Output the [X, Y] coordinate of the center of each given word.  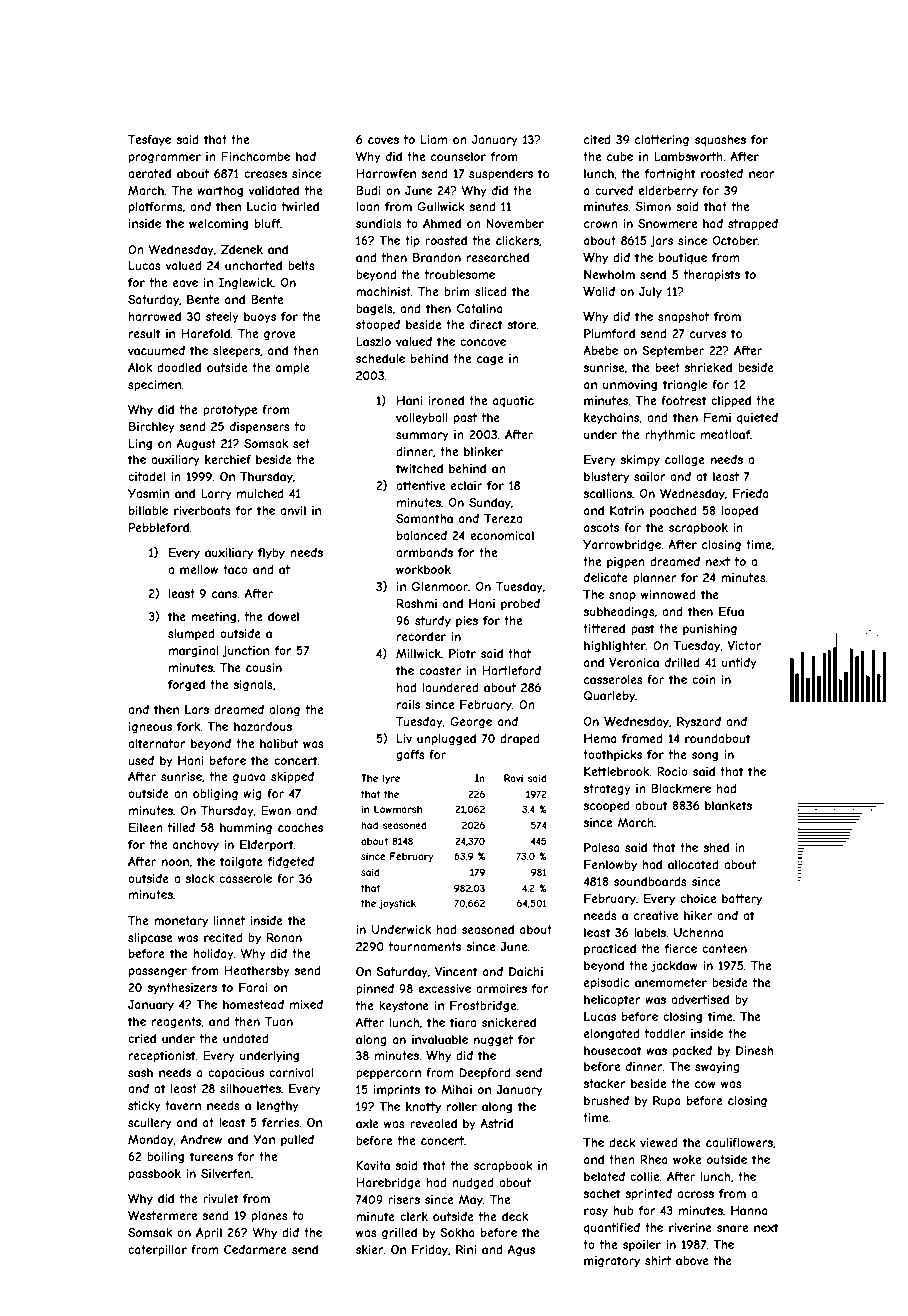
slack [199, 878]
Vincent [456, 971]
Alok [140, 367]
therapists [711, 276]
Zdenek [242, 249]
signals [253, 686]
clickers [517, 240]
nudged [473, 1184]
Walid [599, 291]
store [522, 324]
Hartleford [511, 670]
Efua [731, 611]
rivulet [221, 1198]
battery [742, 900]
